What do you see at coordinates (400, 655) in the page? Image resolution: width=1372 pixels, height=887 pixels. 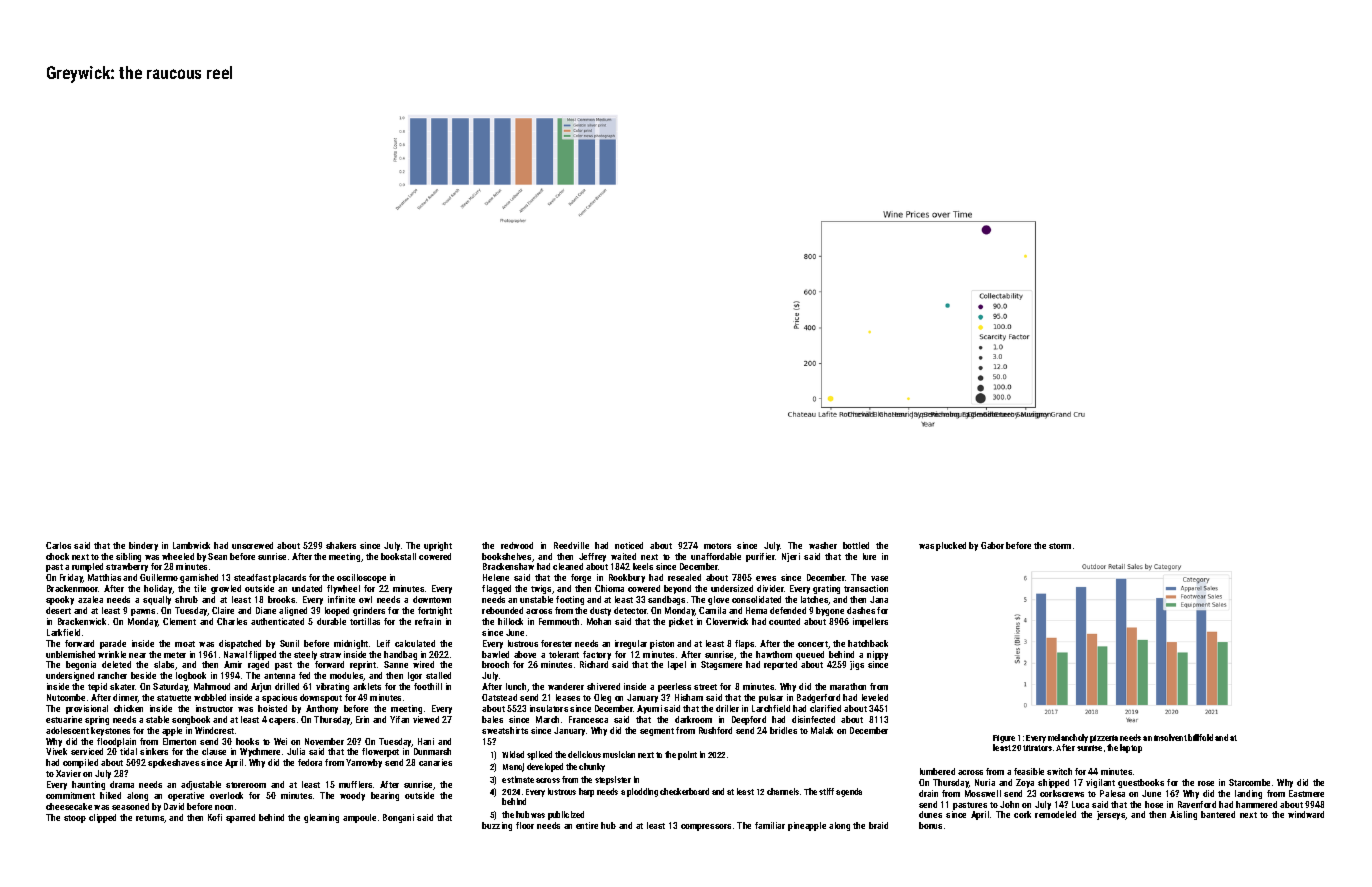 I see `handbag` at bounding box center [400, 655].
